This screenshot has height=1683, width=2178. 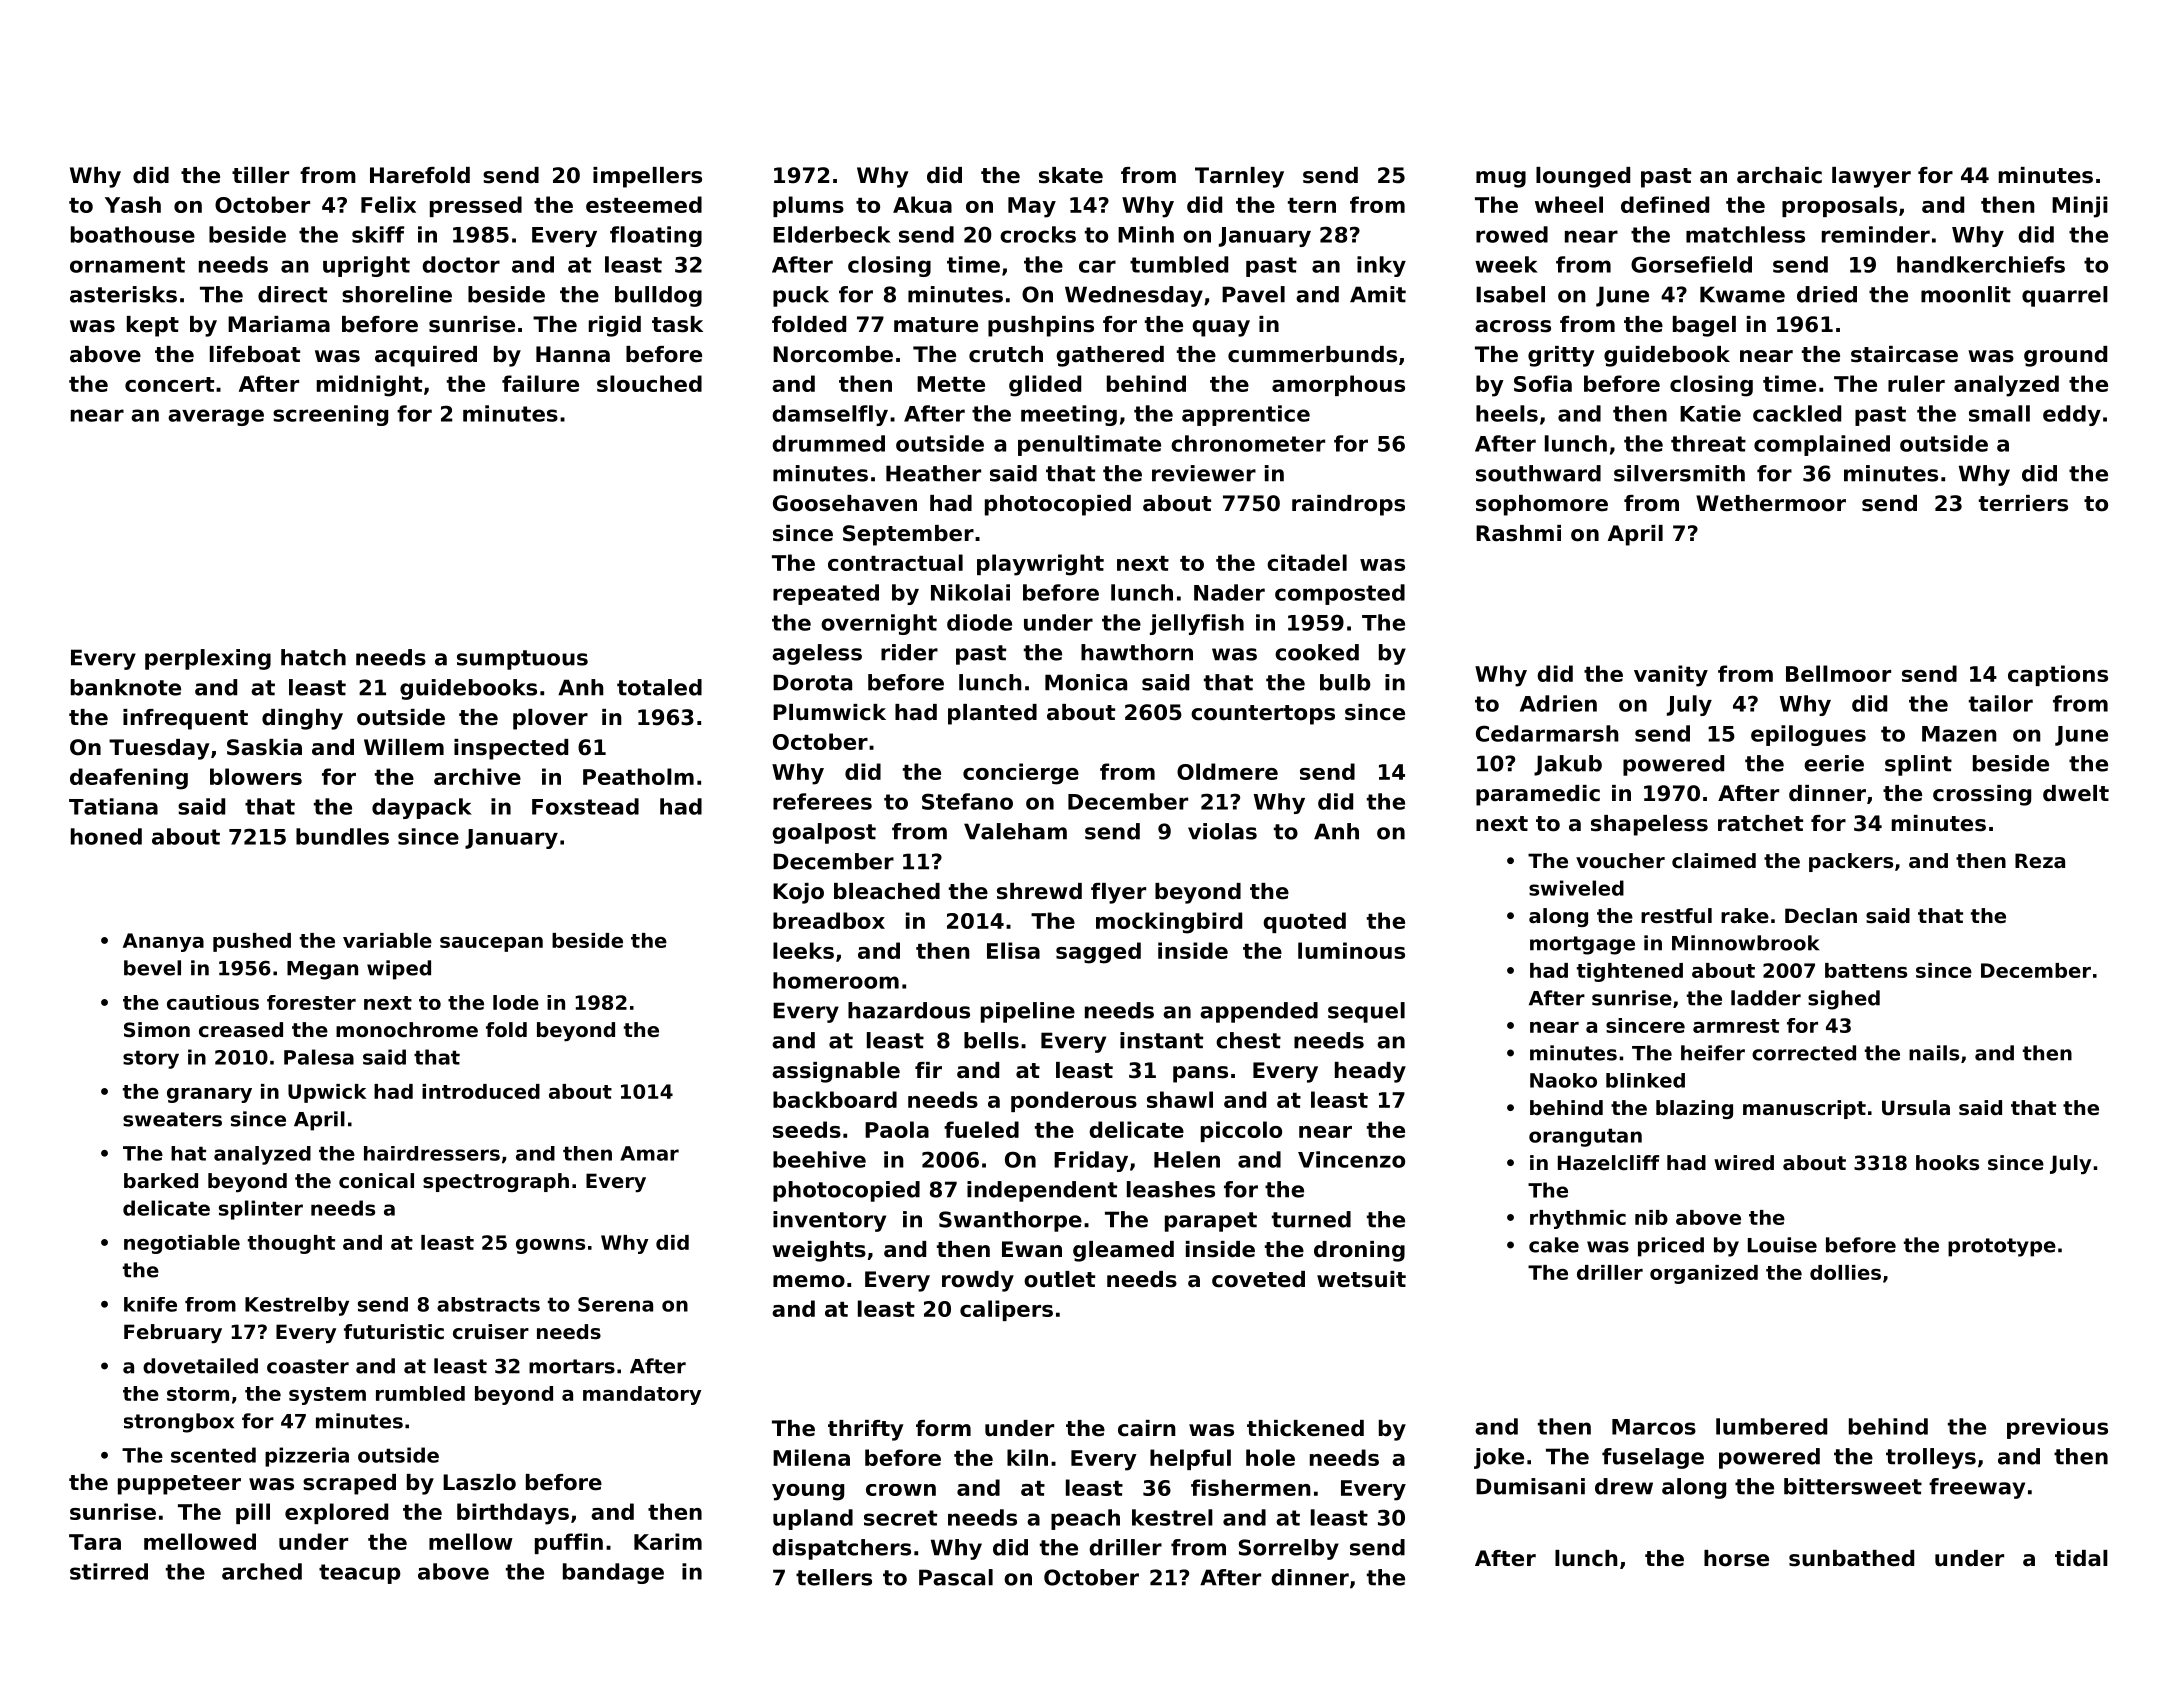 What do you see at coordinates (1779, 175) in the screenshot?
I see `archaic` at bounding box center [1779, 175].
